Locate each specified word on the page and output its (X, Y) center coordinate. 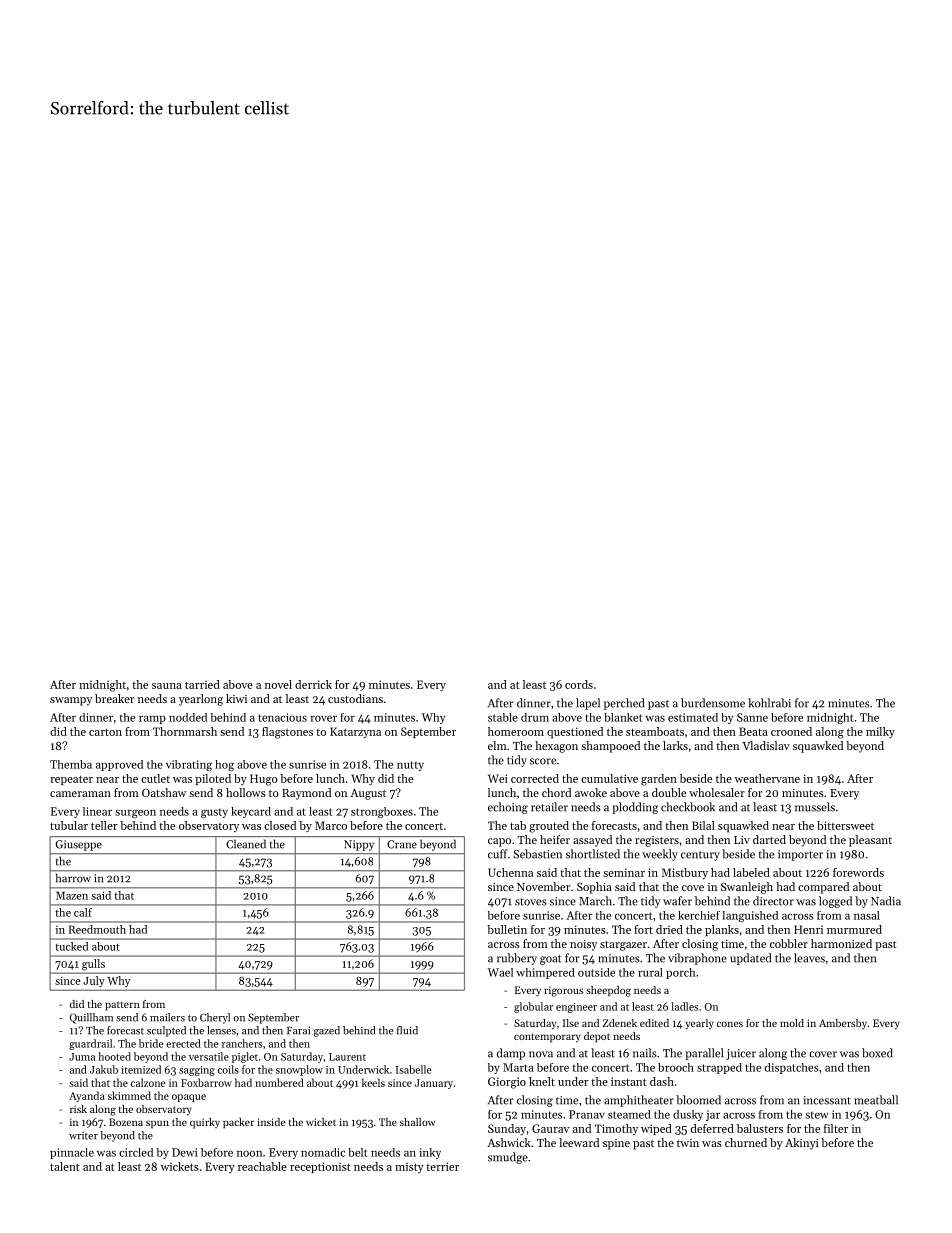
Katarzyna (355, 733)
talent (65, 1166)
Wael (500, 972)
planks (722, 930)
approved (119, 765)
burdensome (713, 703)
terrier (442, 1166)
